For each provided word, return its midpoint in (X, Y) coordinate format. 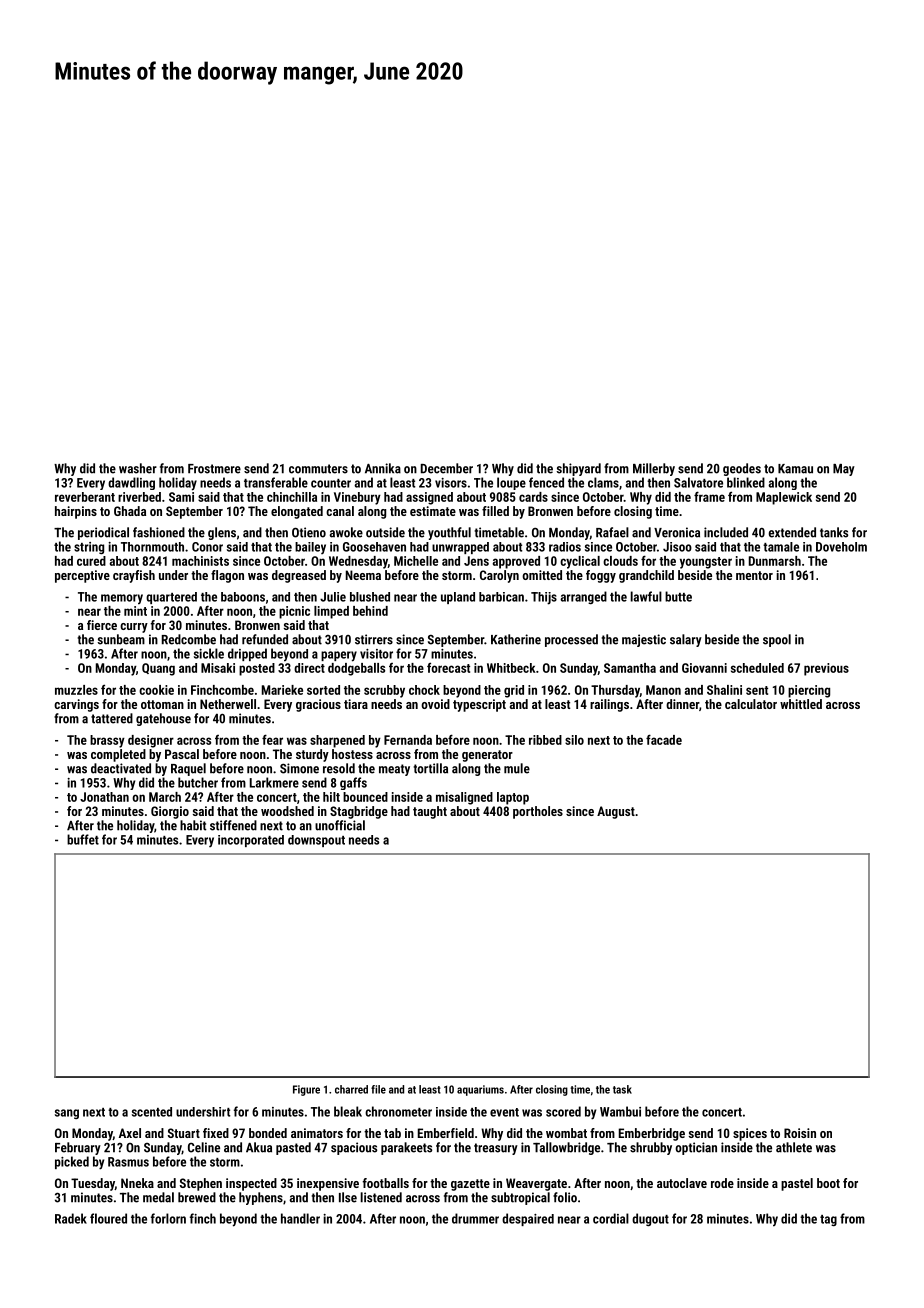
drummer (475, 1218)
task (622, 1089)
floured (108, 1218)
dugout (650, 1219)
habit (193, 825)
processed (571, 640)
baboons (243, 597)
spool (777, 640)
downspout (316, 841)
